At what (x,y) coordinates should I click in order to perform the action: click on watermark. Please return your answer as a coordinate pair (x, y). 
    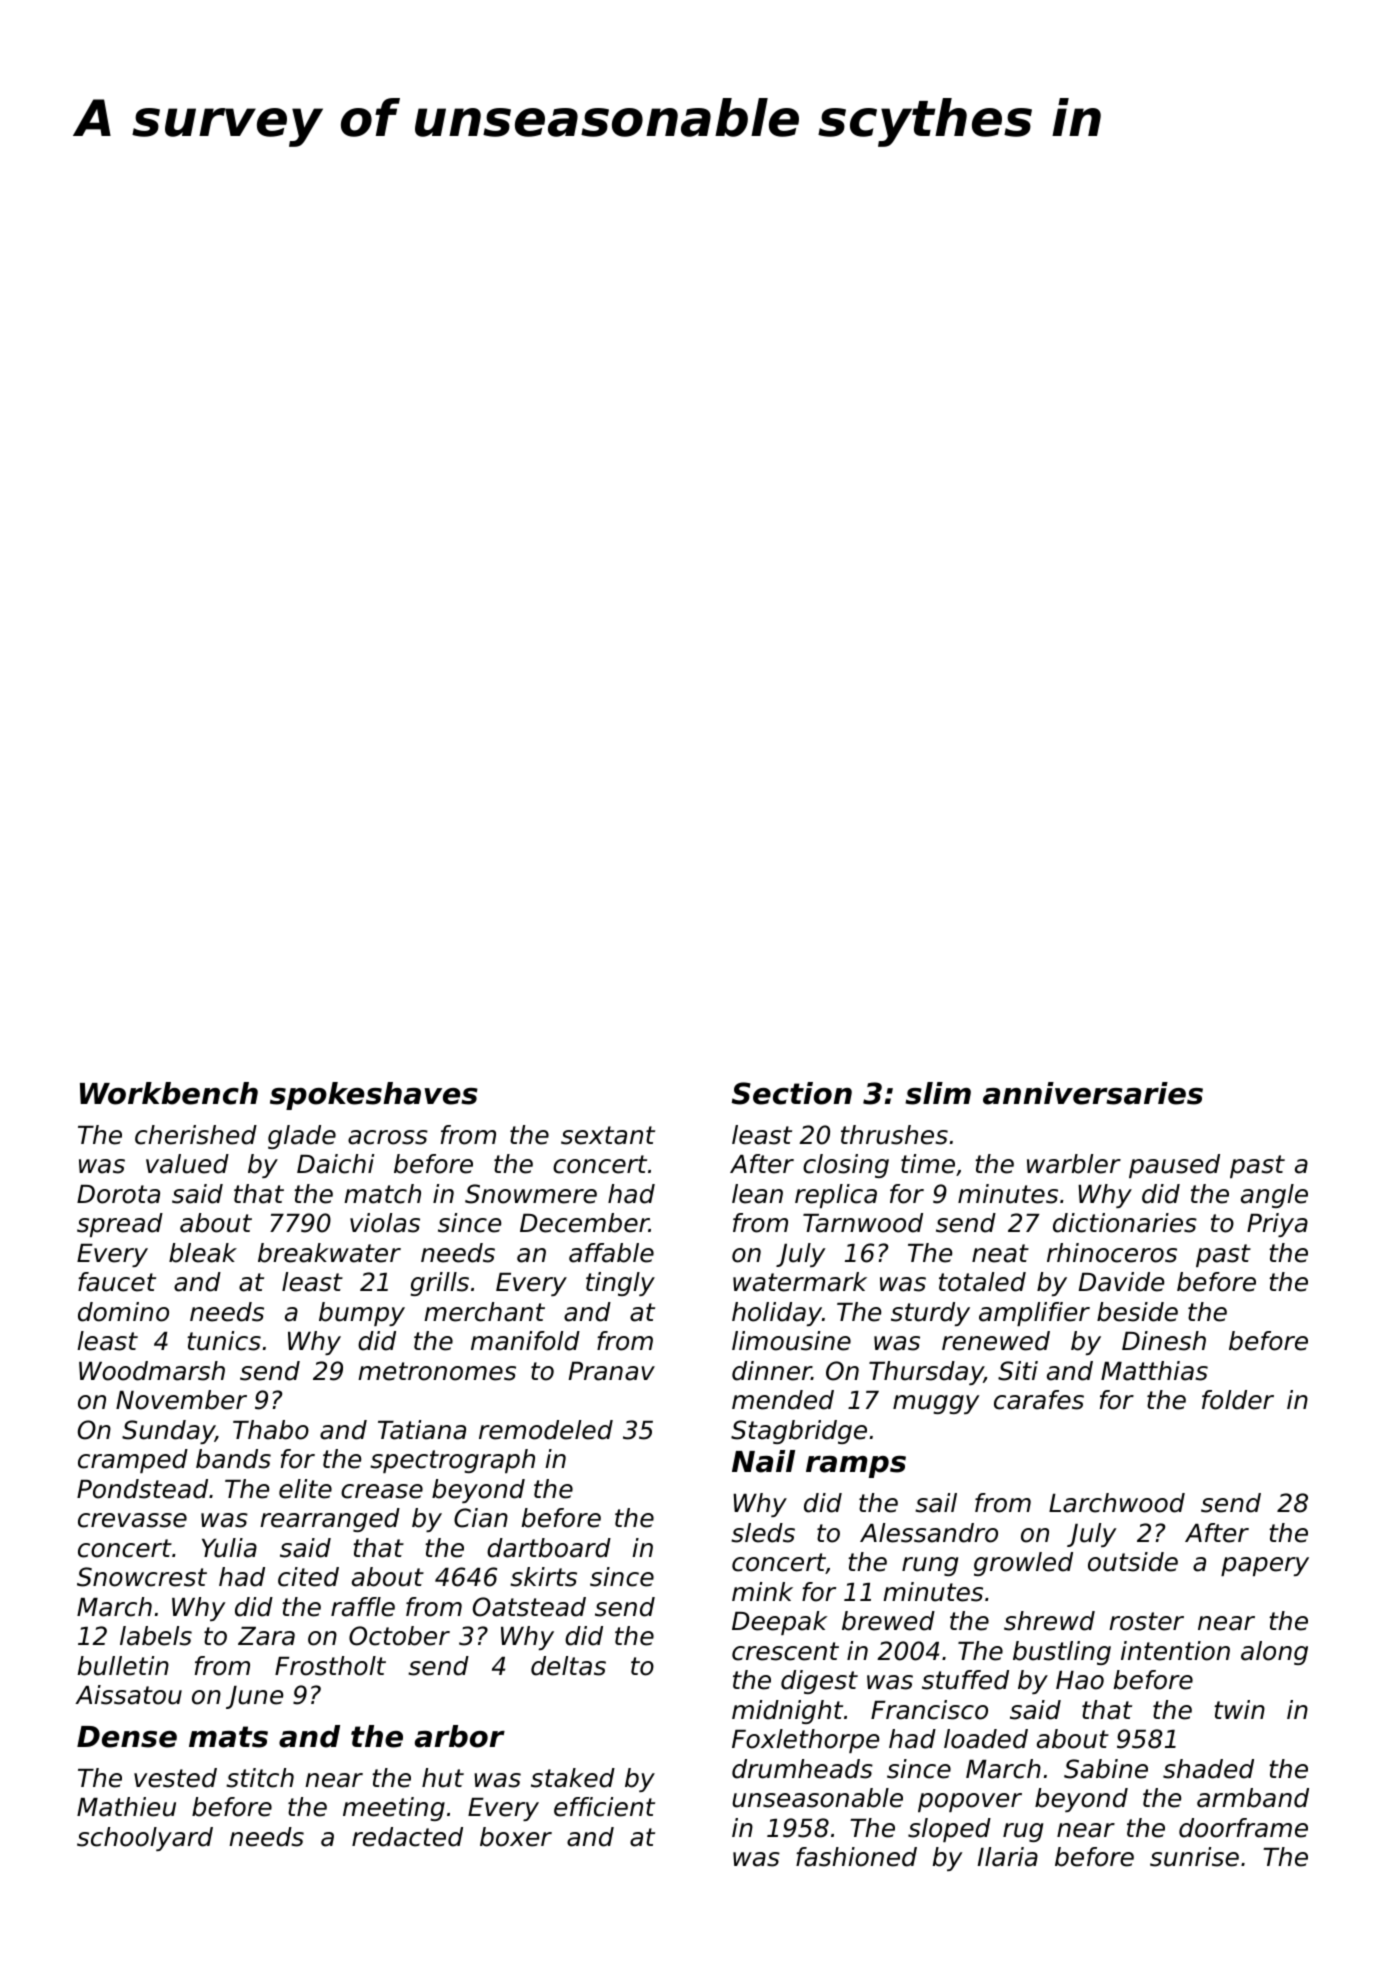
    Looking at the image, I should click on (800, 1282).
